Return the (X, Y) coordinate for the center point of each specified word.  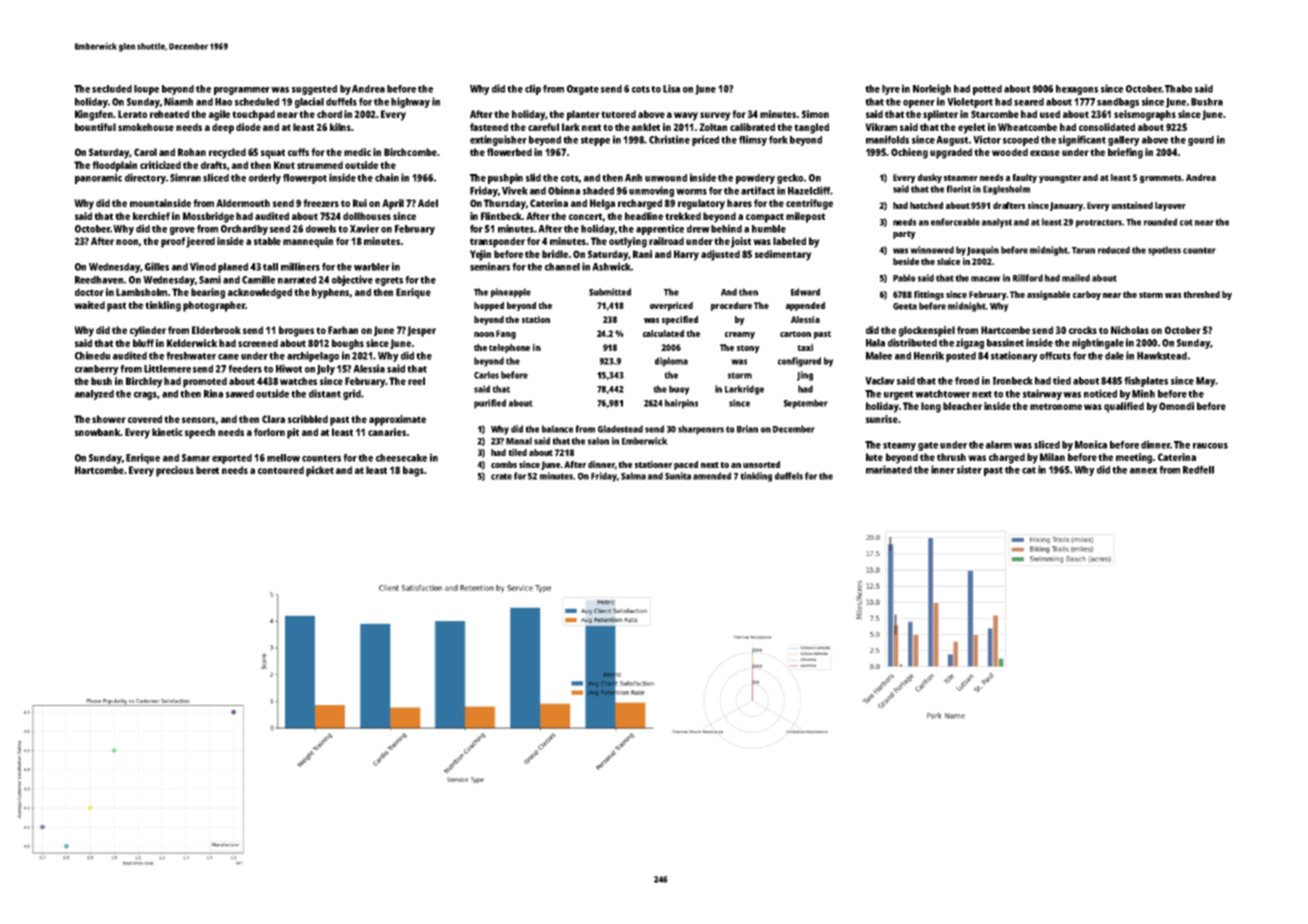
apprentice (660, 229)
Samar (196, 458)
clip (533, 89)
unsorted (761, 464)
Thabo (1178, 89)
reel (416, 381)
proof (173, 242)
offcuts (1055, 356)
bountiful (95, 127)
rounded (1160, 222)
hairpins (681, 404)
